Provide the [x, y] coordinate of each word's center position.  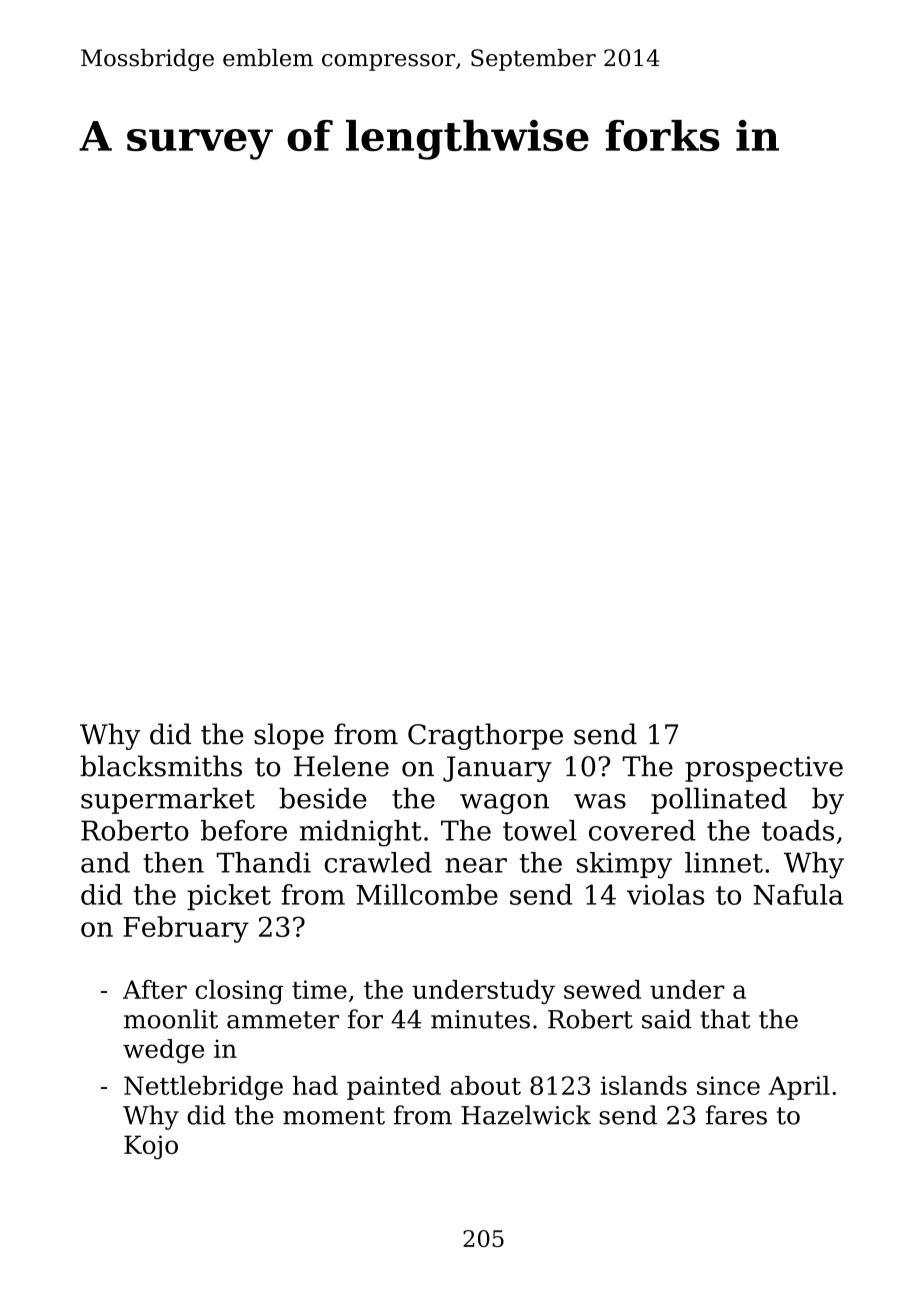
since [728, 1085]
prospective [764, 769]
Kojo [151, 1147]
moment [334, 1116]
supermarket [168, 800]
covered [642, 830]
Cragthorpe [485, 736]
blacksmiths [161, 766]
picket [229, 897]
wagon [504, 804]
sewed [602, 989]
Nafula [798, 894]
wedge [163, 1051]
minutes [480, 1019]
